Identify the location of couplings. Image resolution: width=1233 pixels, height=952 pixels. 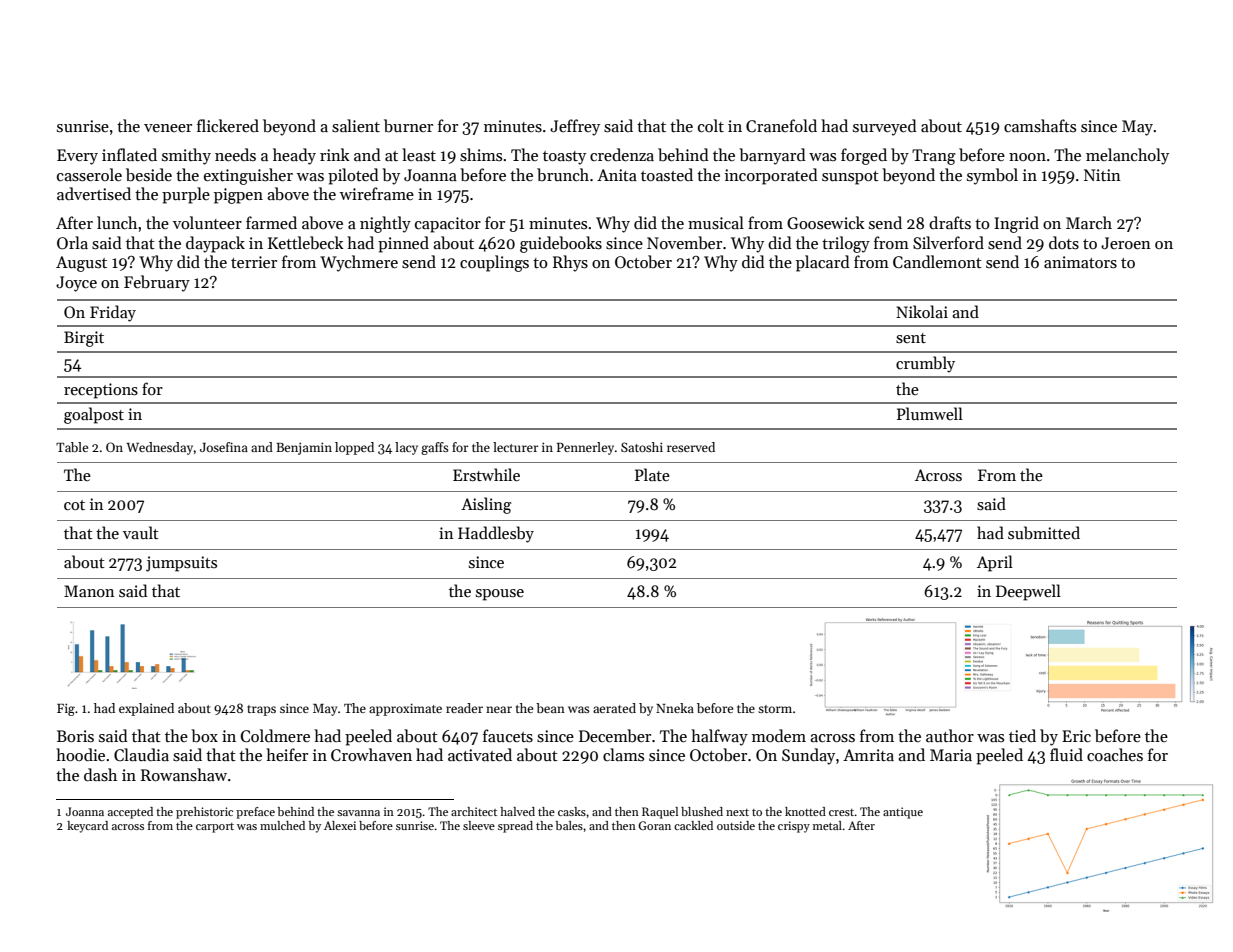
(494, 263).
